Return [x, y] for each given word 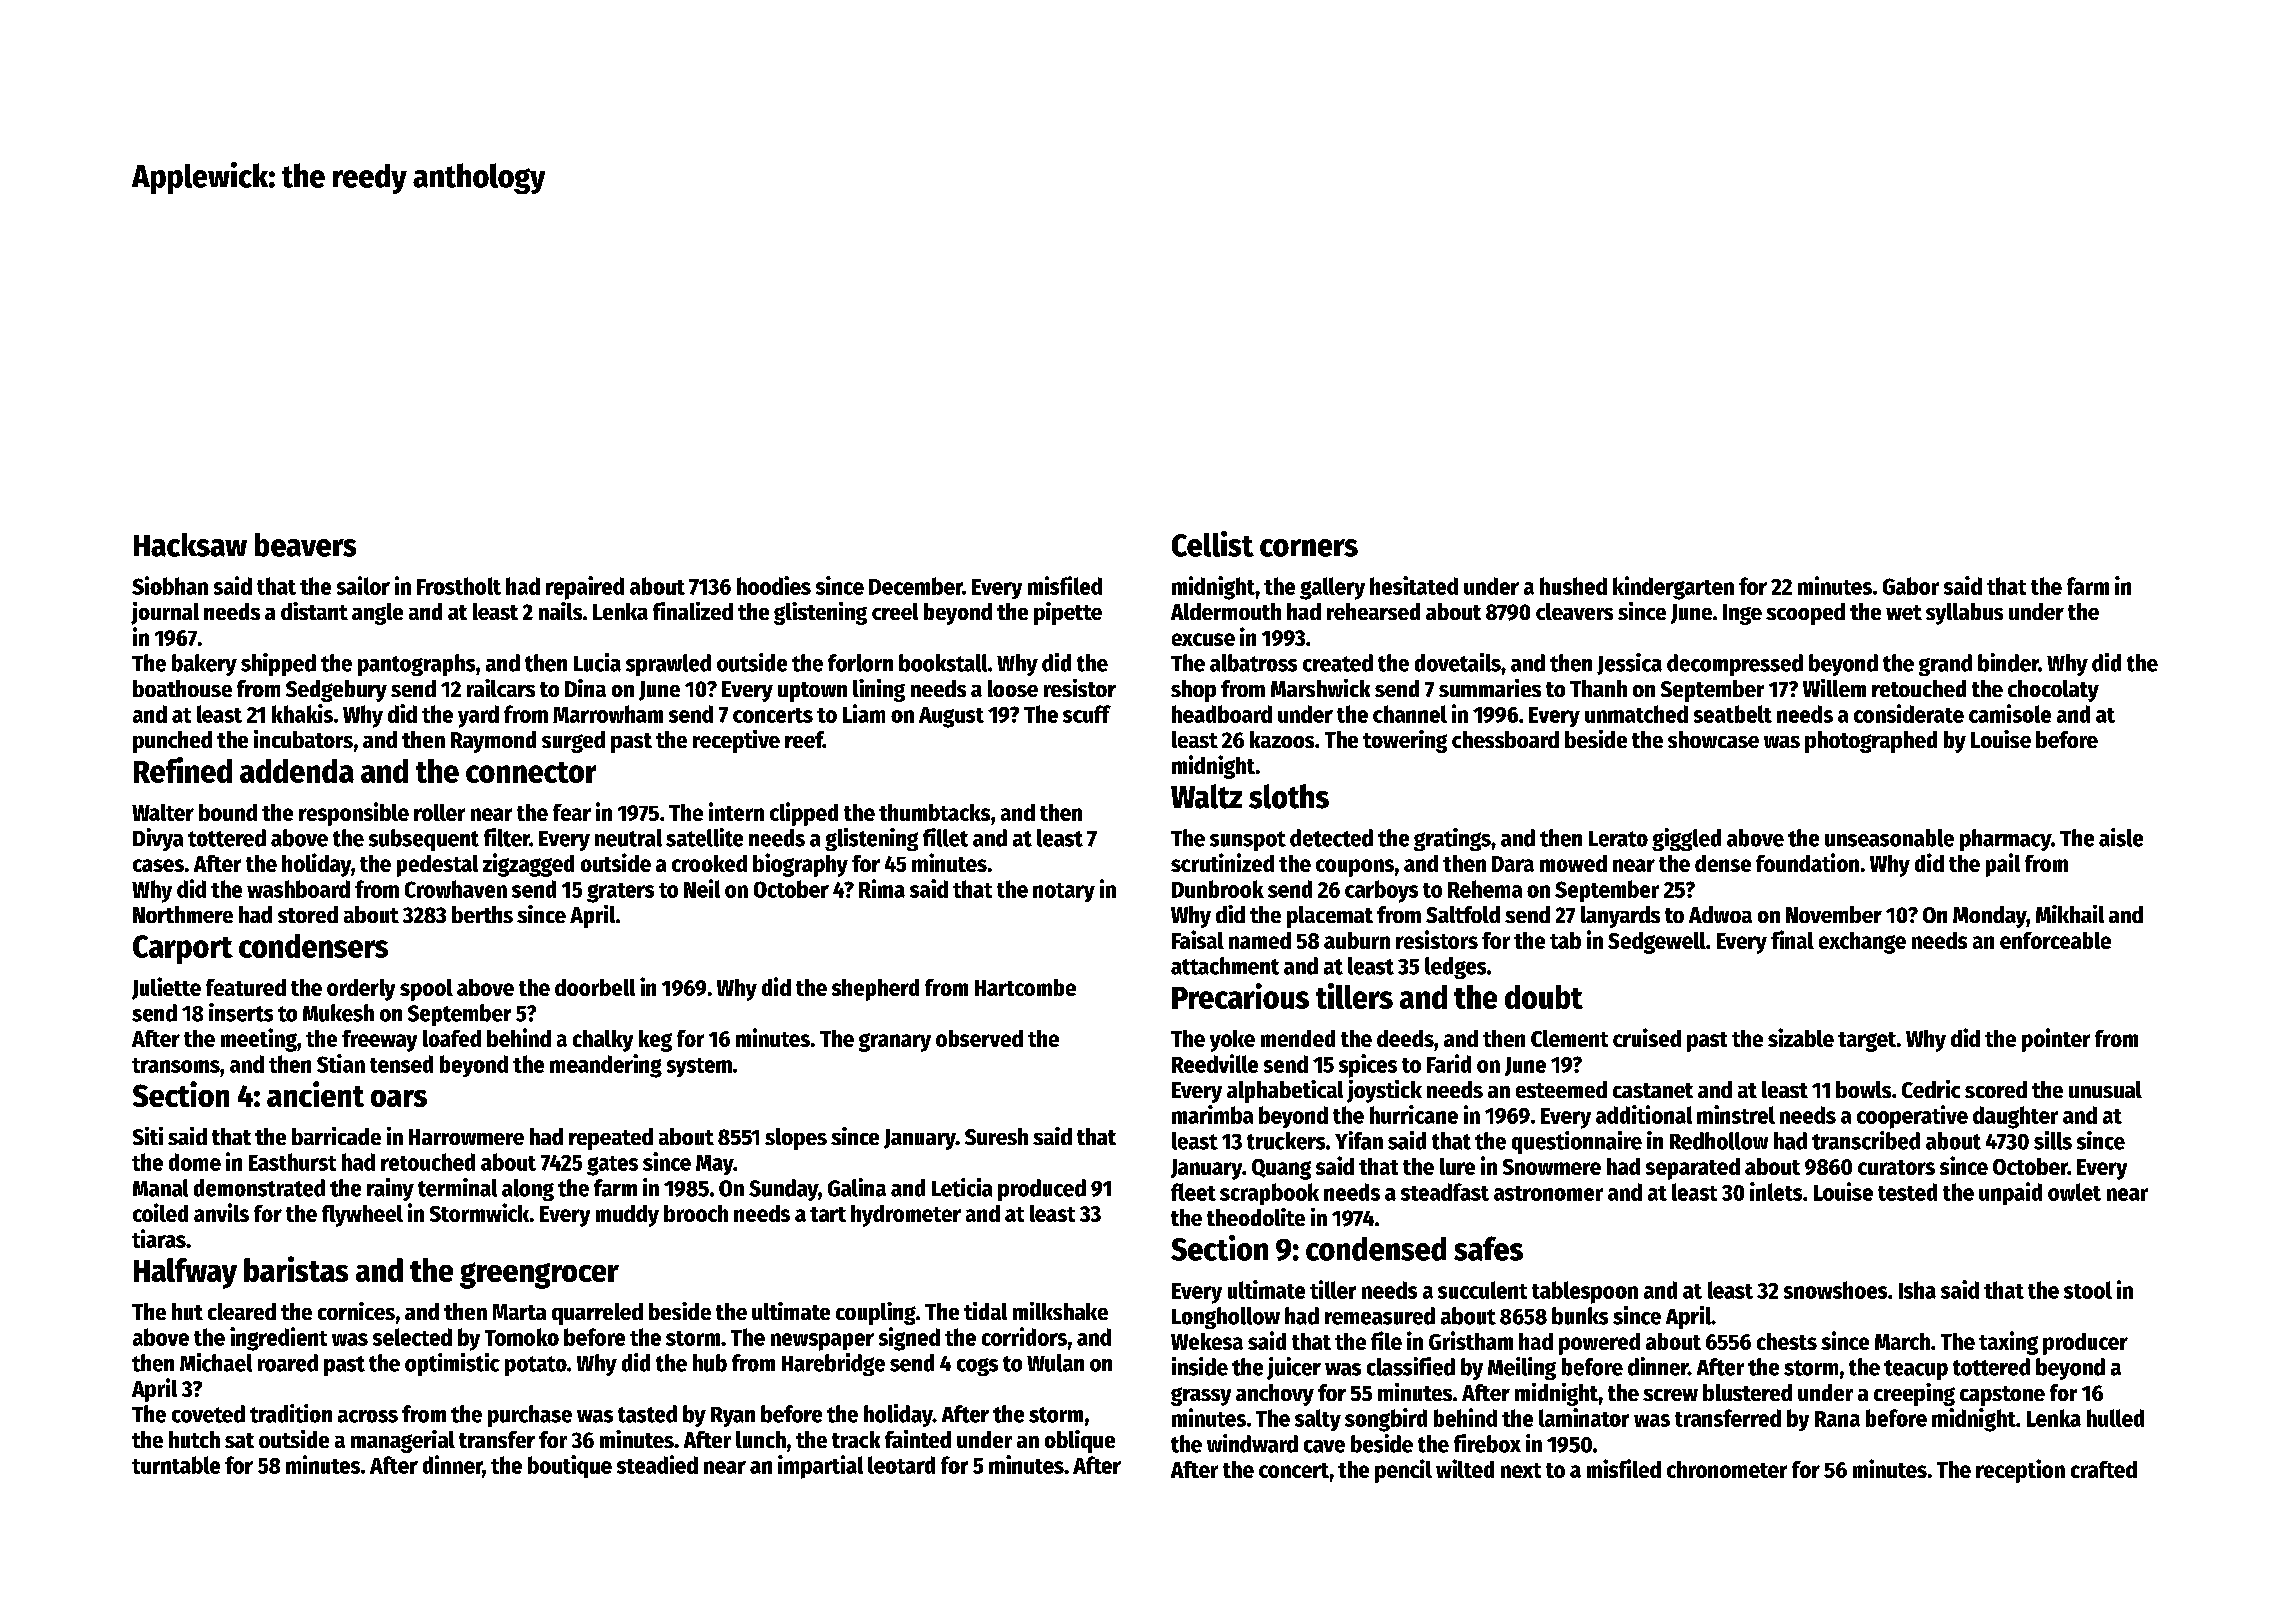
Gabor [1911, 586]
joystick [1384, 1091]
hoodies [774, 585]
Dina [585, 688]
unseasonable [1889, 838]
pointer [2056, 1040]
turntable [176, 1465]
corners [1309, 548]
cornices [356, 1311]
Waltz [1206, 796]
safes [1488, 1248]
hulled [2115, 1418]
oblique [1080, 1441]
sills [2053, 1140]
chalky [603, 1041]
